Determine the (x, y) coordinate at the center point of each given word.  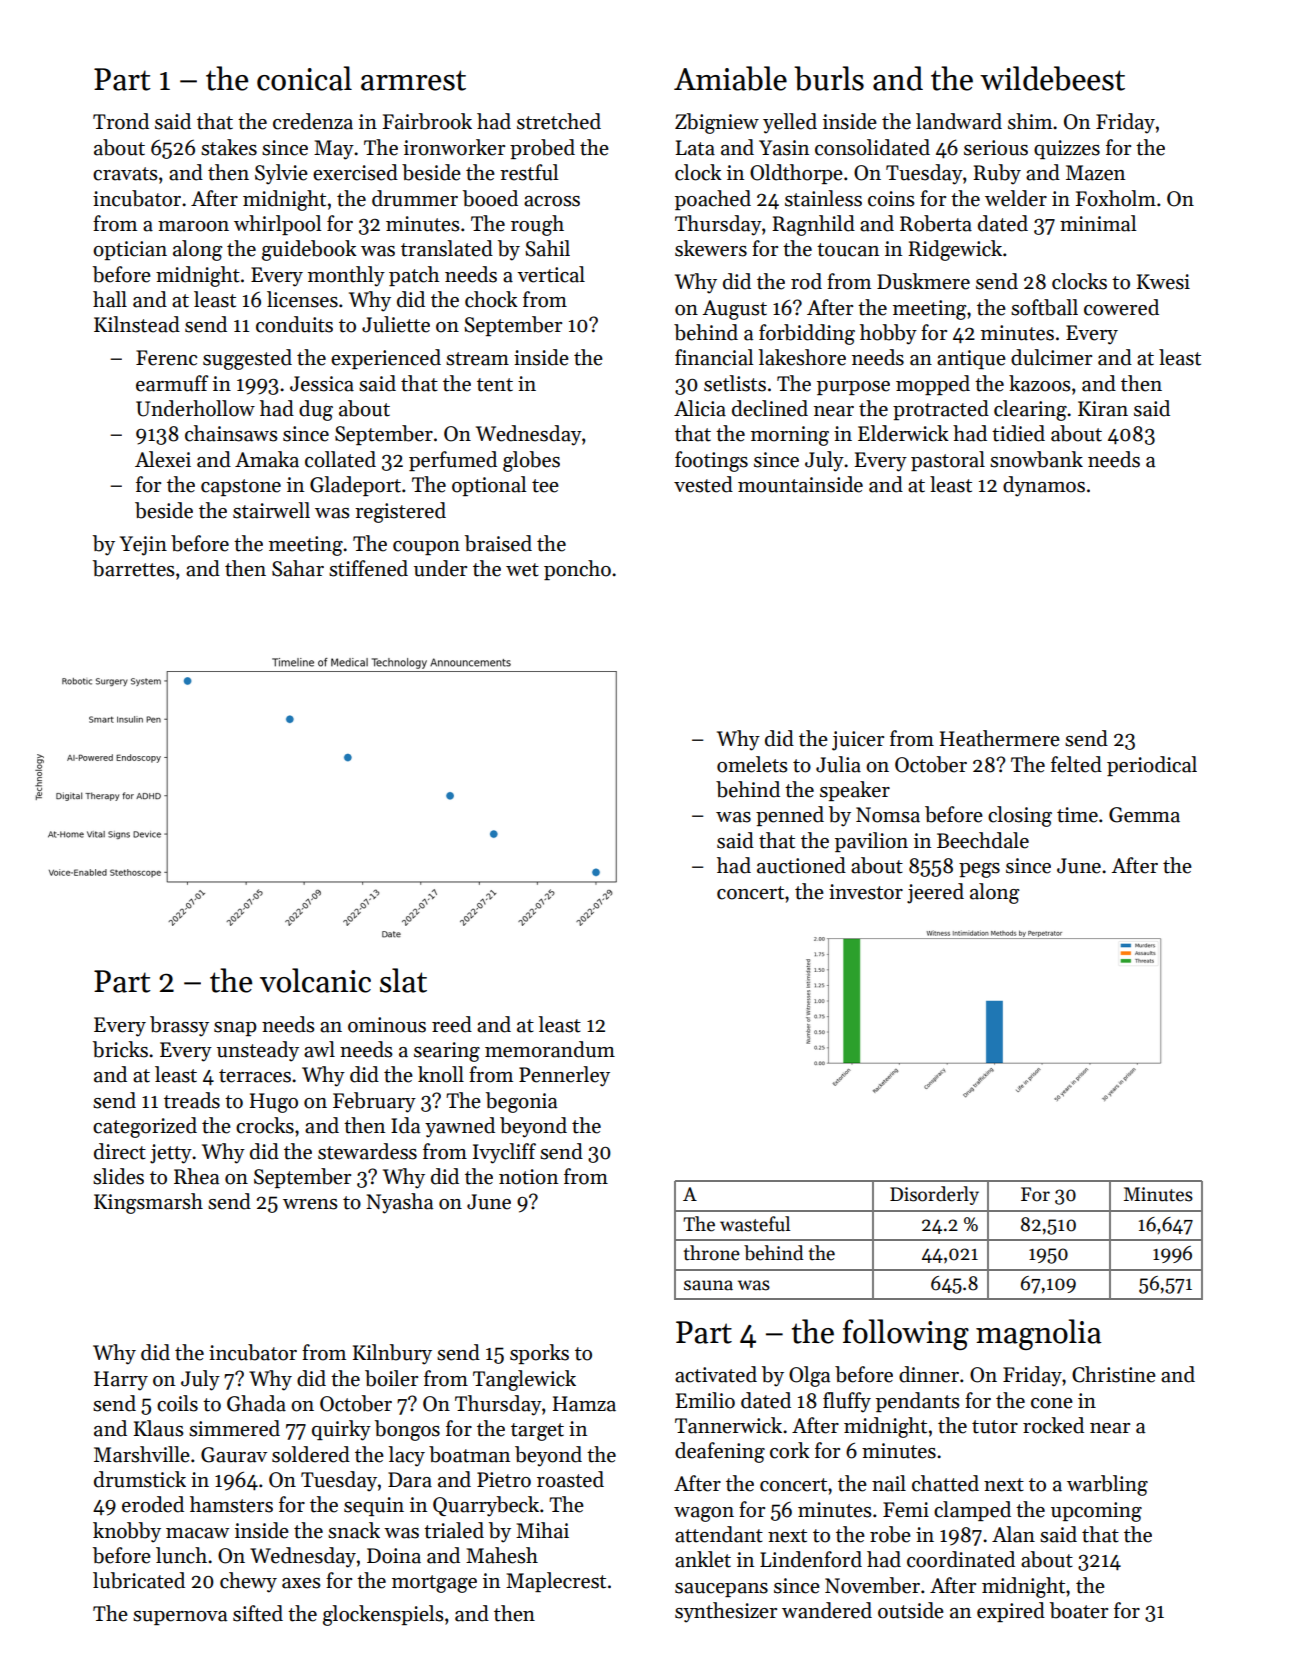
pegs (979, 870)
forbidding (807, 334)
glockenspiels (383, 1615)
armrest (413, 80)
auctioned (801, 865)
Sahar (298, 568)
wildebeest (1052, 78)
